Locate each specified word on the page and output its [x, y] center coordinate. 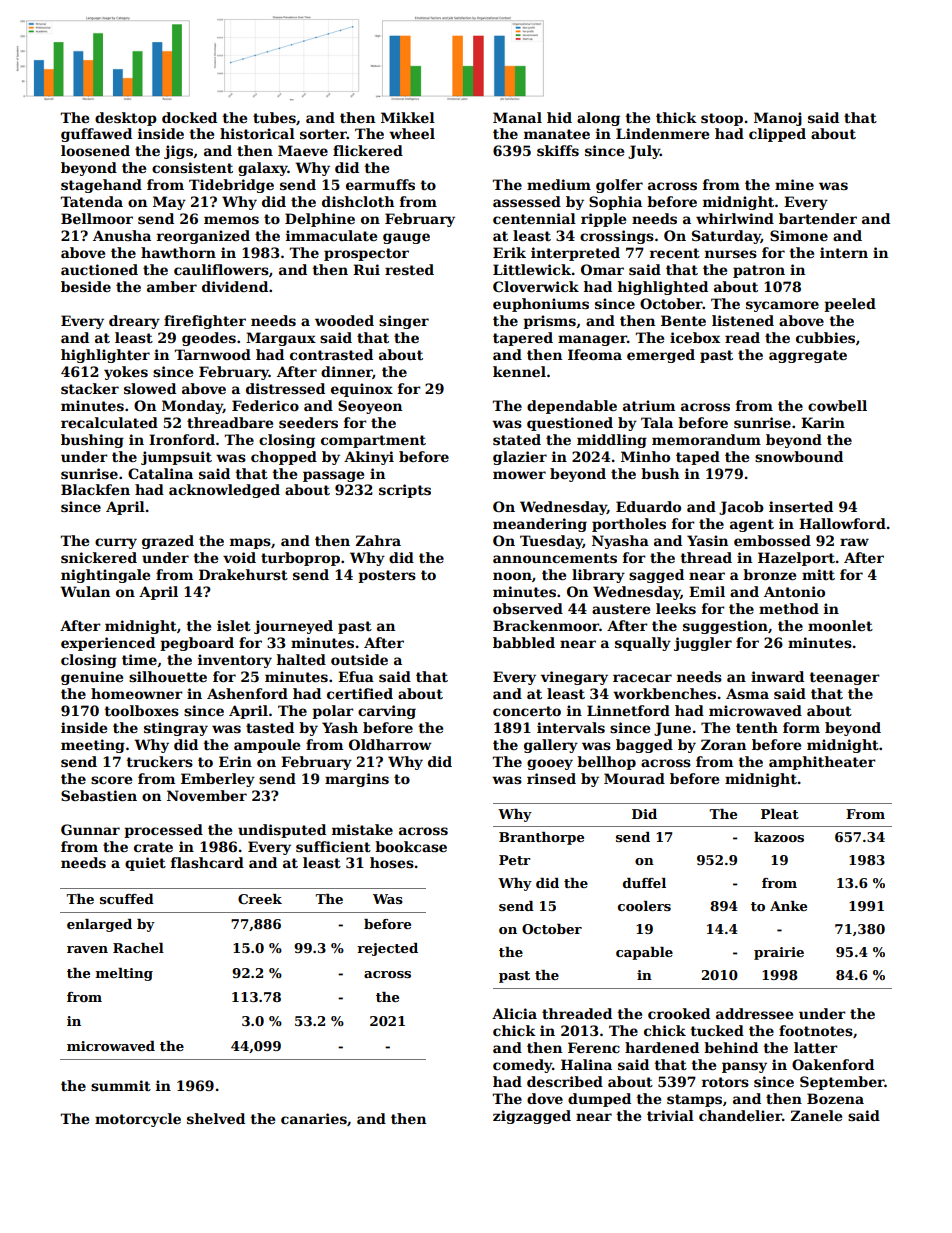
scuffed [127, 899]
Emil [707, 591]
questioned [570, 424]
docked [189, 117]
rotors [725, 1082]
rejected [387, 949]
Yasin [707, 540]
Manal [517, 117]
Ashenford [247, 693]
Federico [265, 405]
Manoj [778, 119]
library [598, 576]
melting [124, 974]
